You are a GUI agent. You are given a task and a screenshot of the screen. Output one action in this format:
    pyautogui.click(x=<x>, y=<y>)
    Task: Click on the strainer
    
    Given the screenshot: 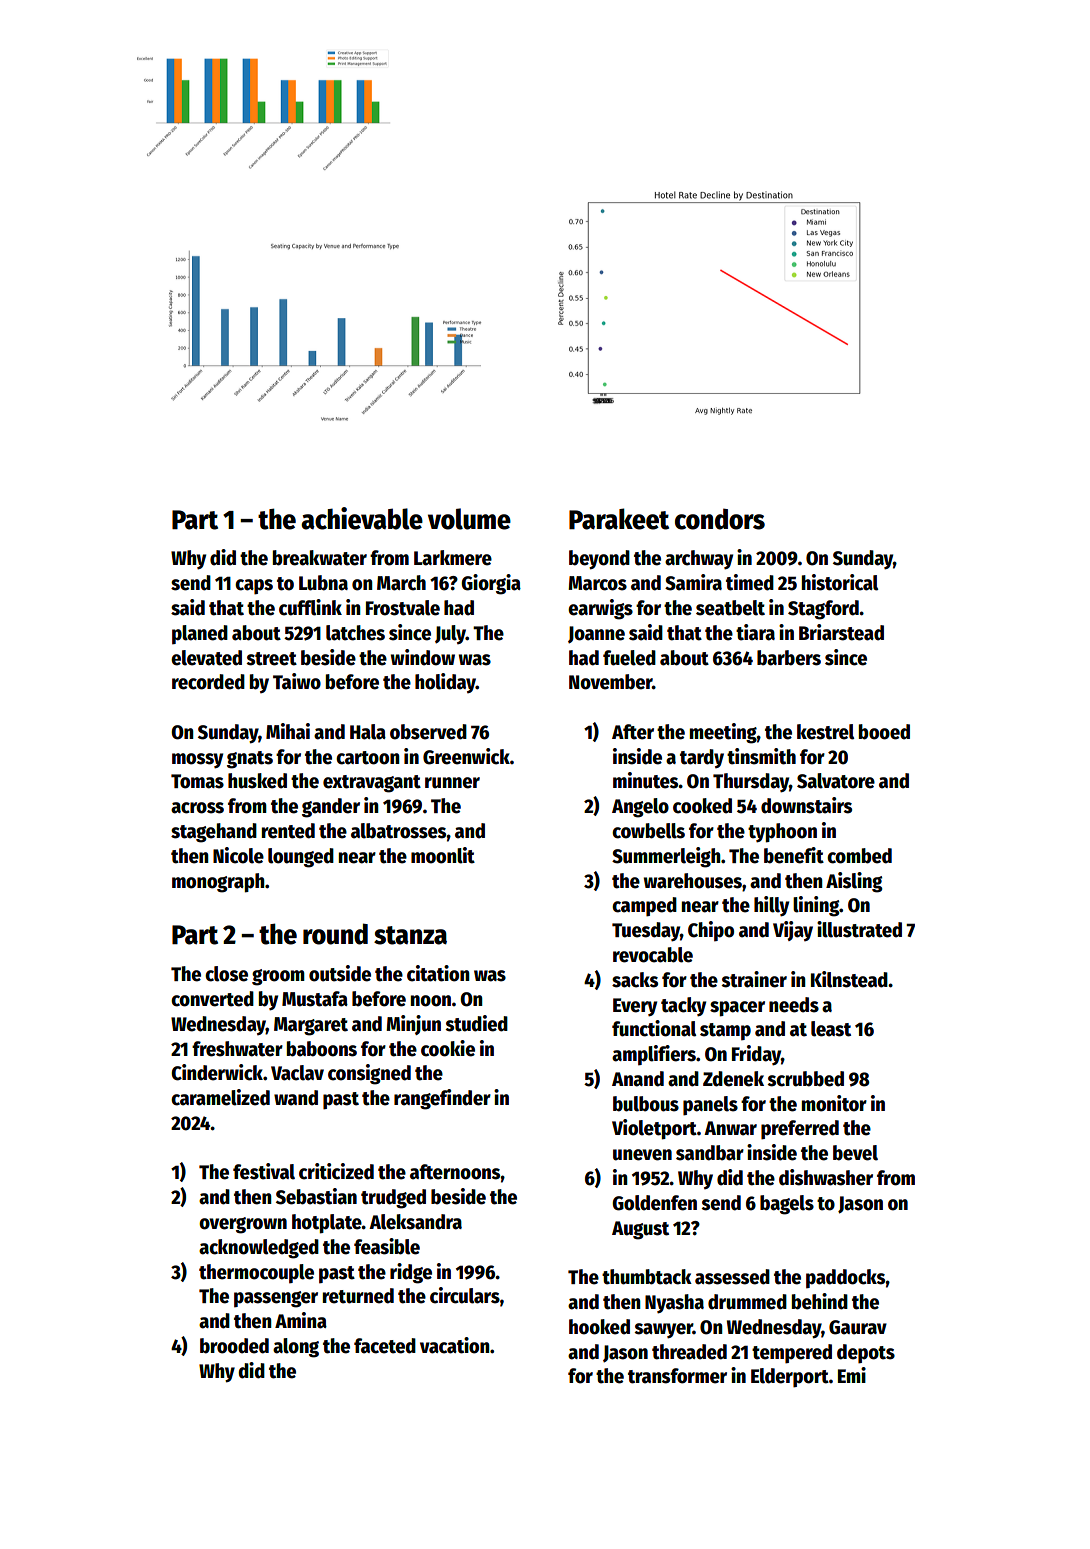 What is the action you would take?
    pyautogui.click(x=754, y=979)
